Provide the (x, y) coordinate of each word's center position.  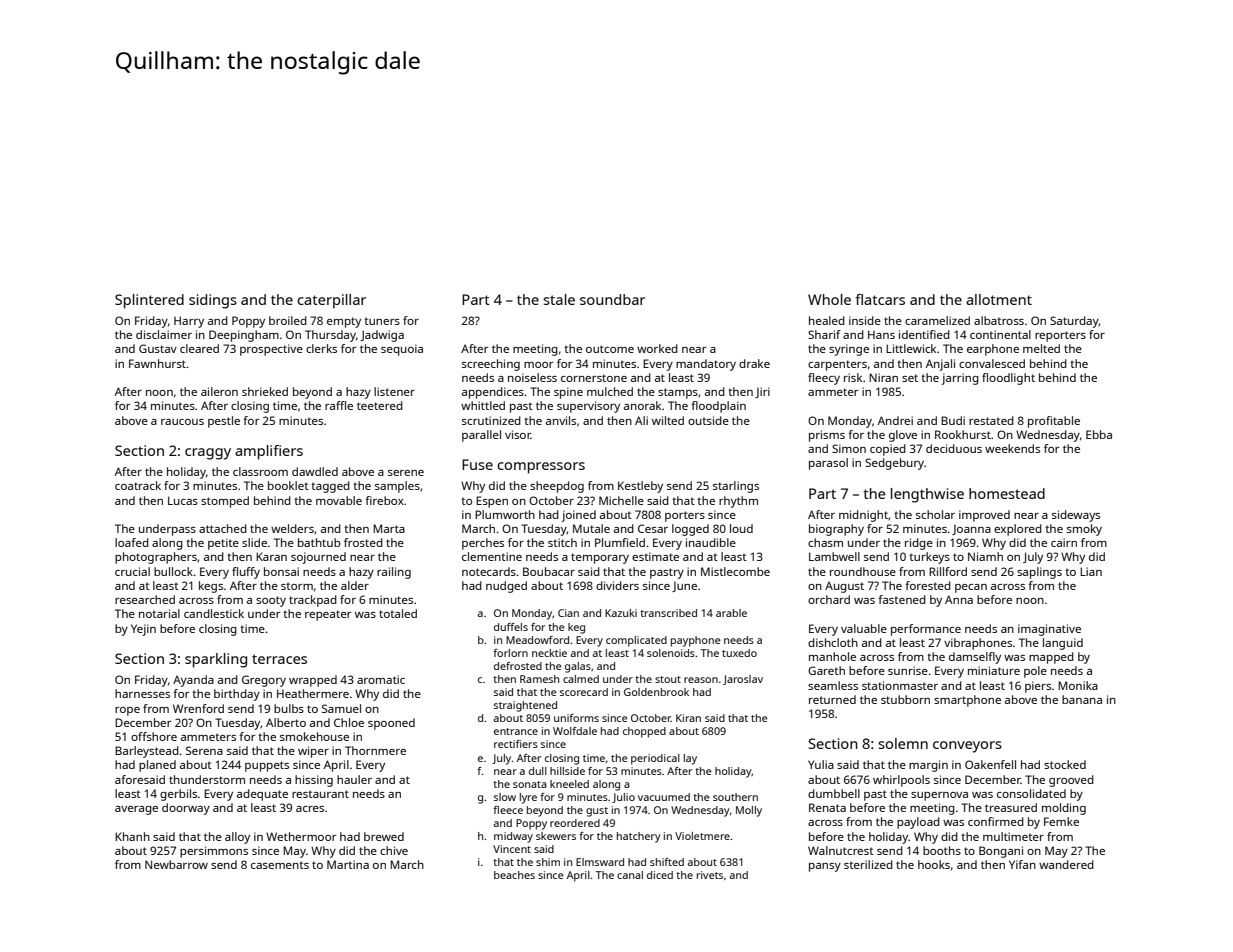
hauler (354, 779)
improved (984, 516)
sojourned (318, 558)
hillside (567, 771)
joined (579, 516)
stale (559, 299)
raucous (182, 422)
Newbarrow (176, 864)
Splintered (149, 301)
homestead (1007, 493)
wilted (668, 420)
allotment (999, 299)
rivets (710, 875)
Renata (827, 807)
